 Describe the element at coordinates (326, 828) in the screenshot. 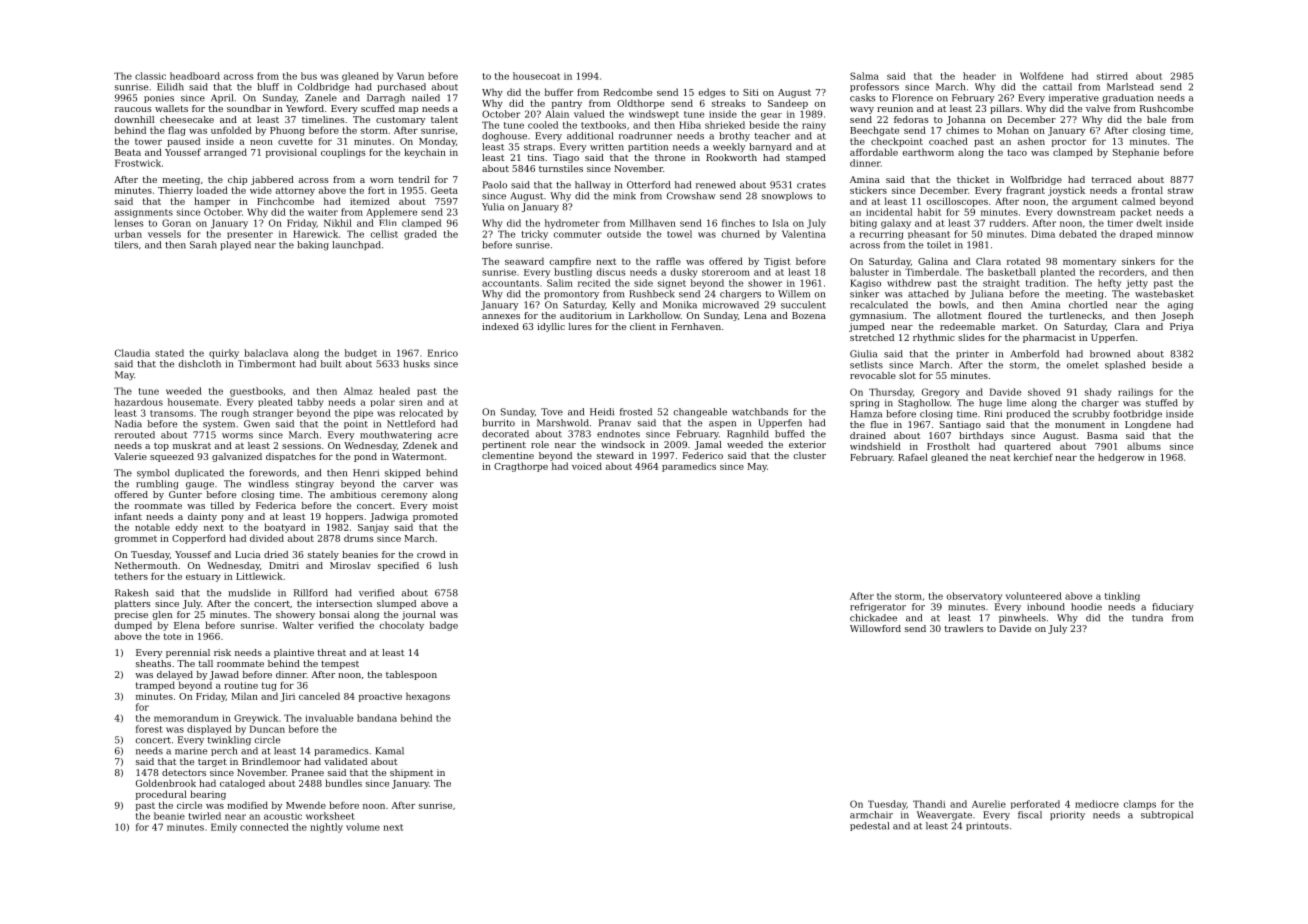

I see `nightly` at that location.
